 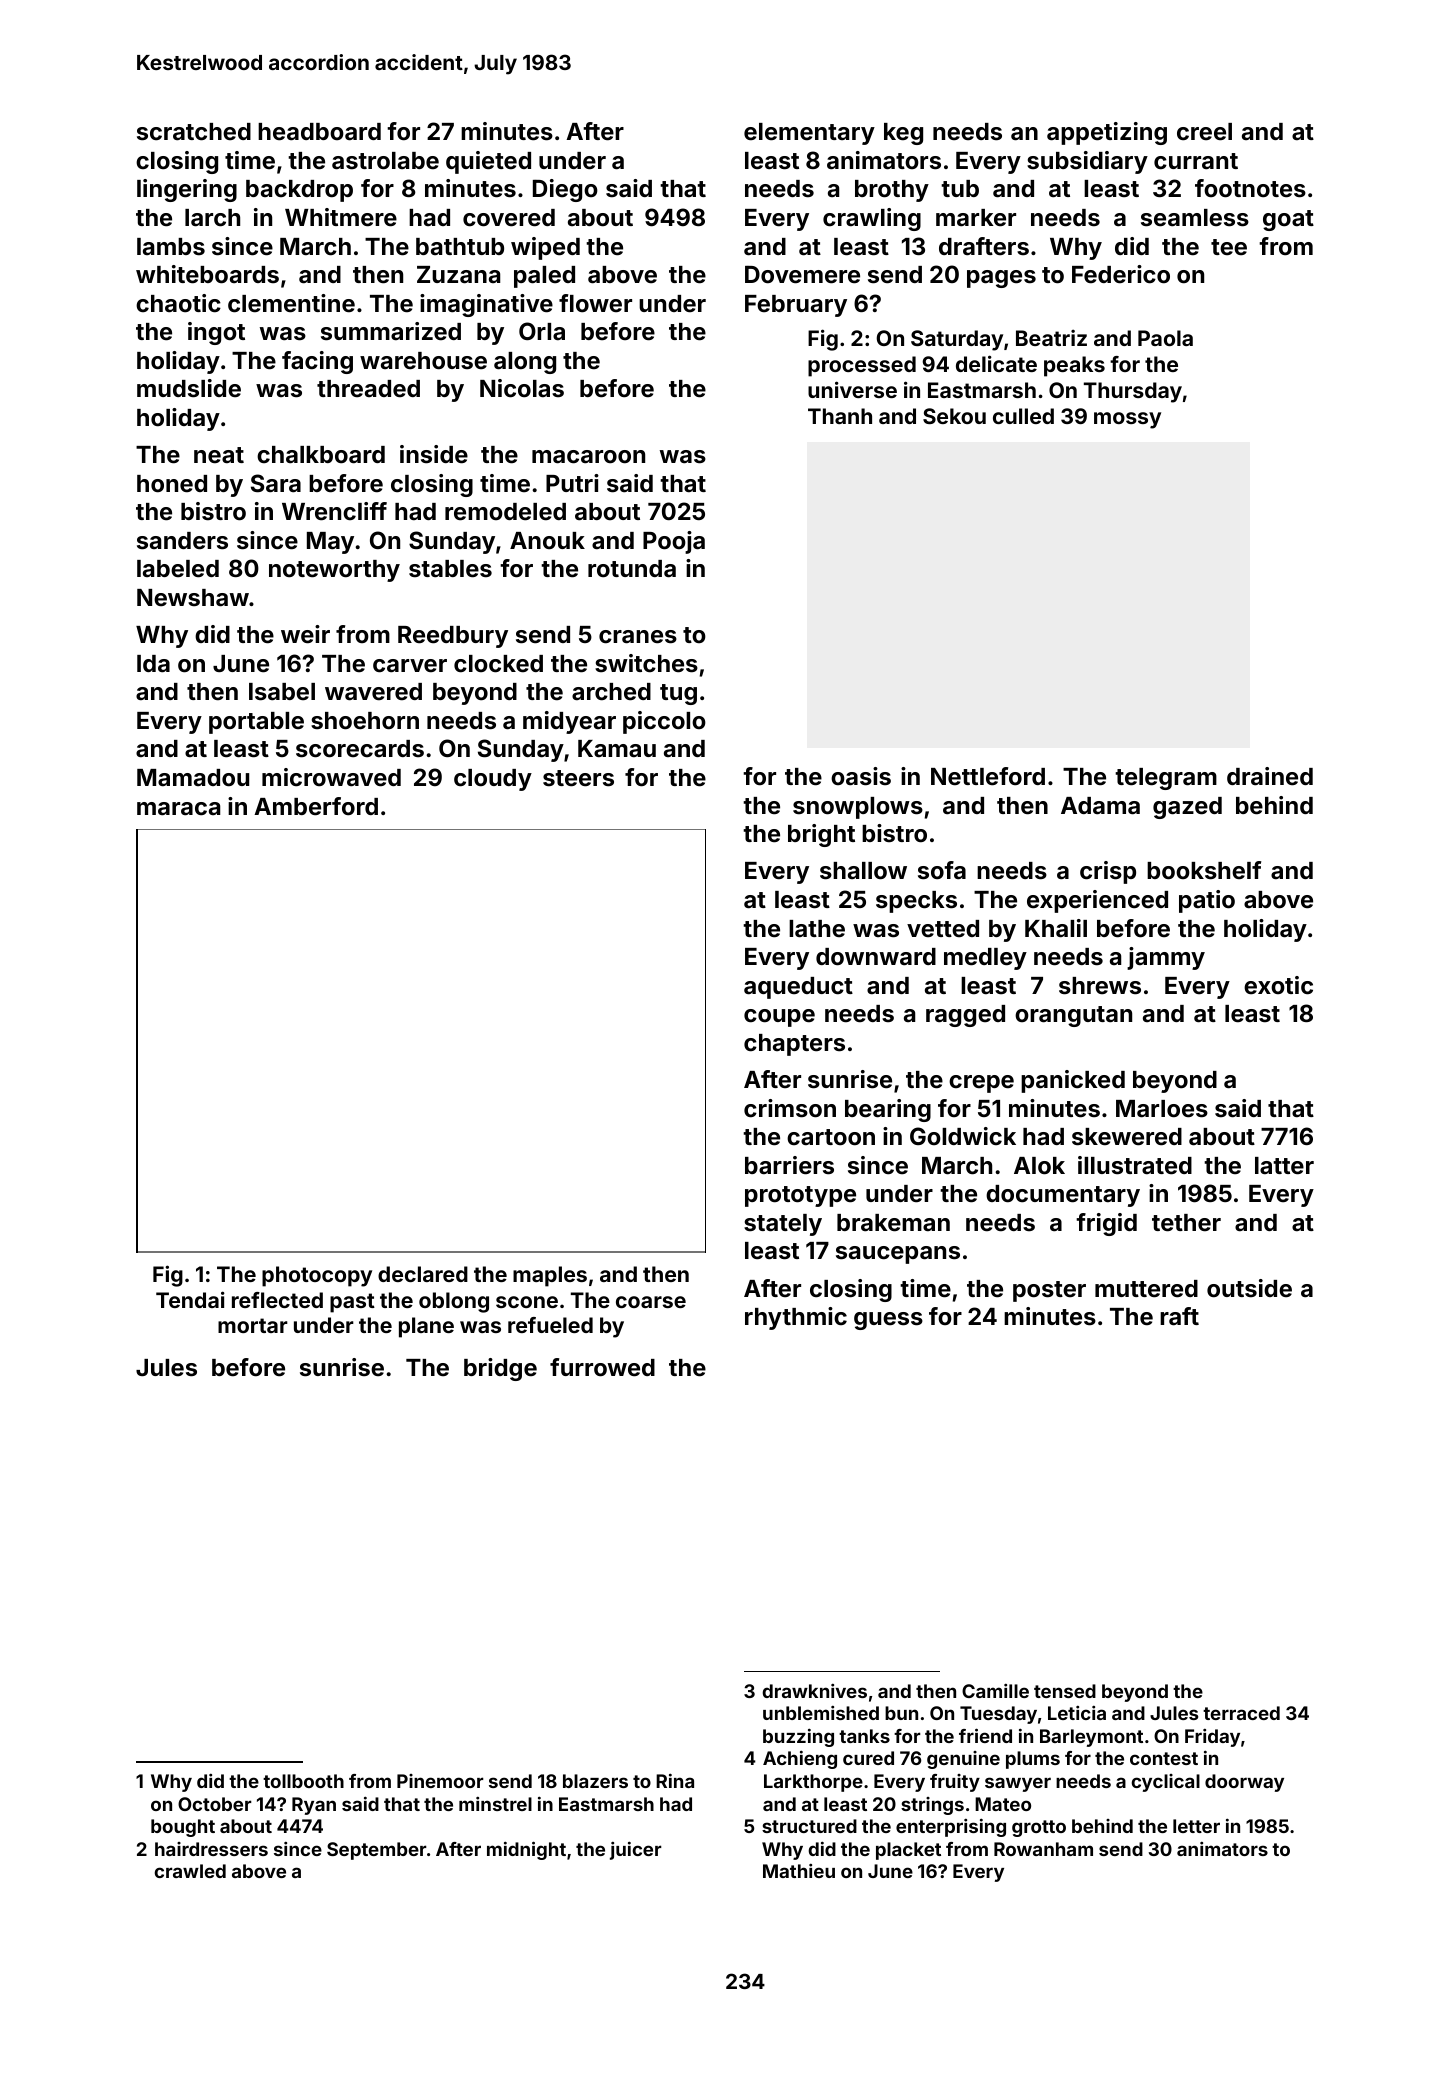 What do you see at coordinates (1195, 218) in the document?
I see `seamless` at bounding box center [1195, 218].
